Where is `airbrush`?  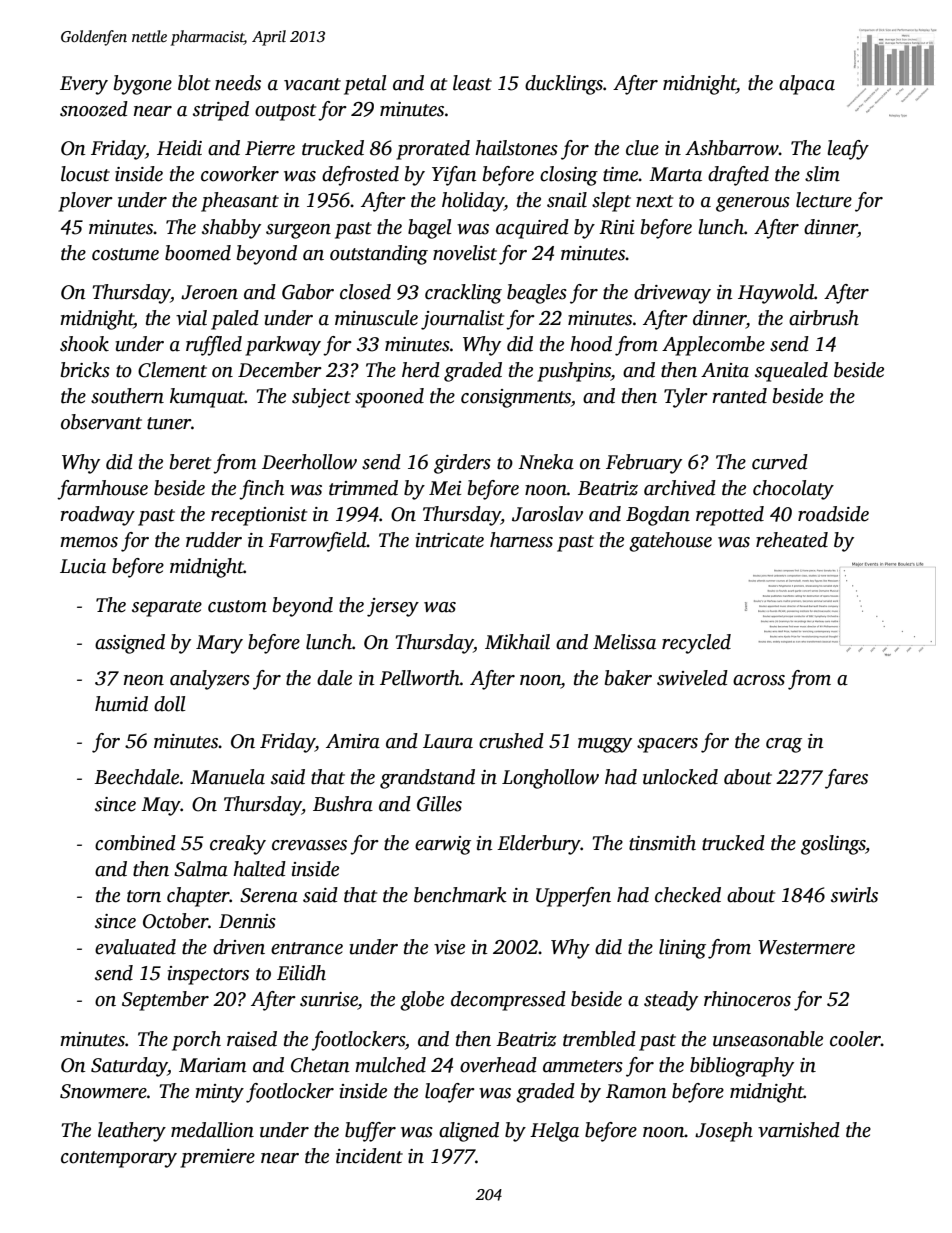 airbrush is located at coordinates (824, 318).
